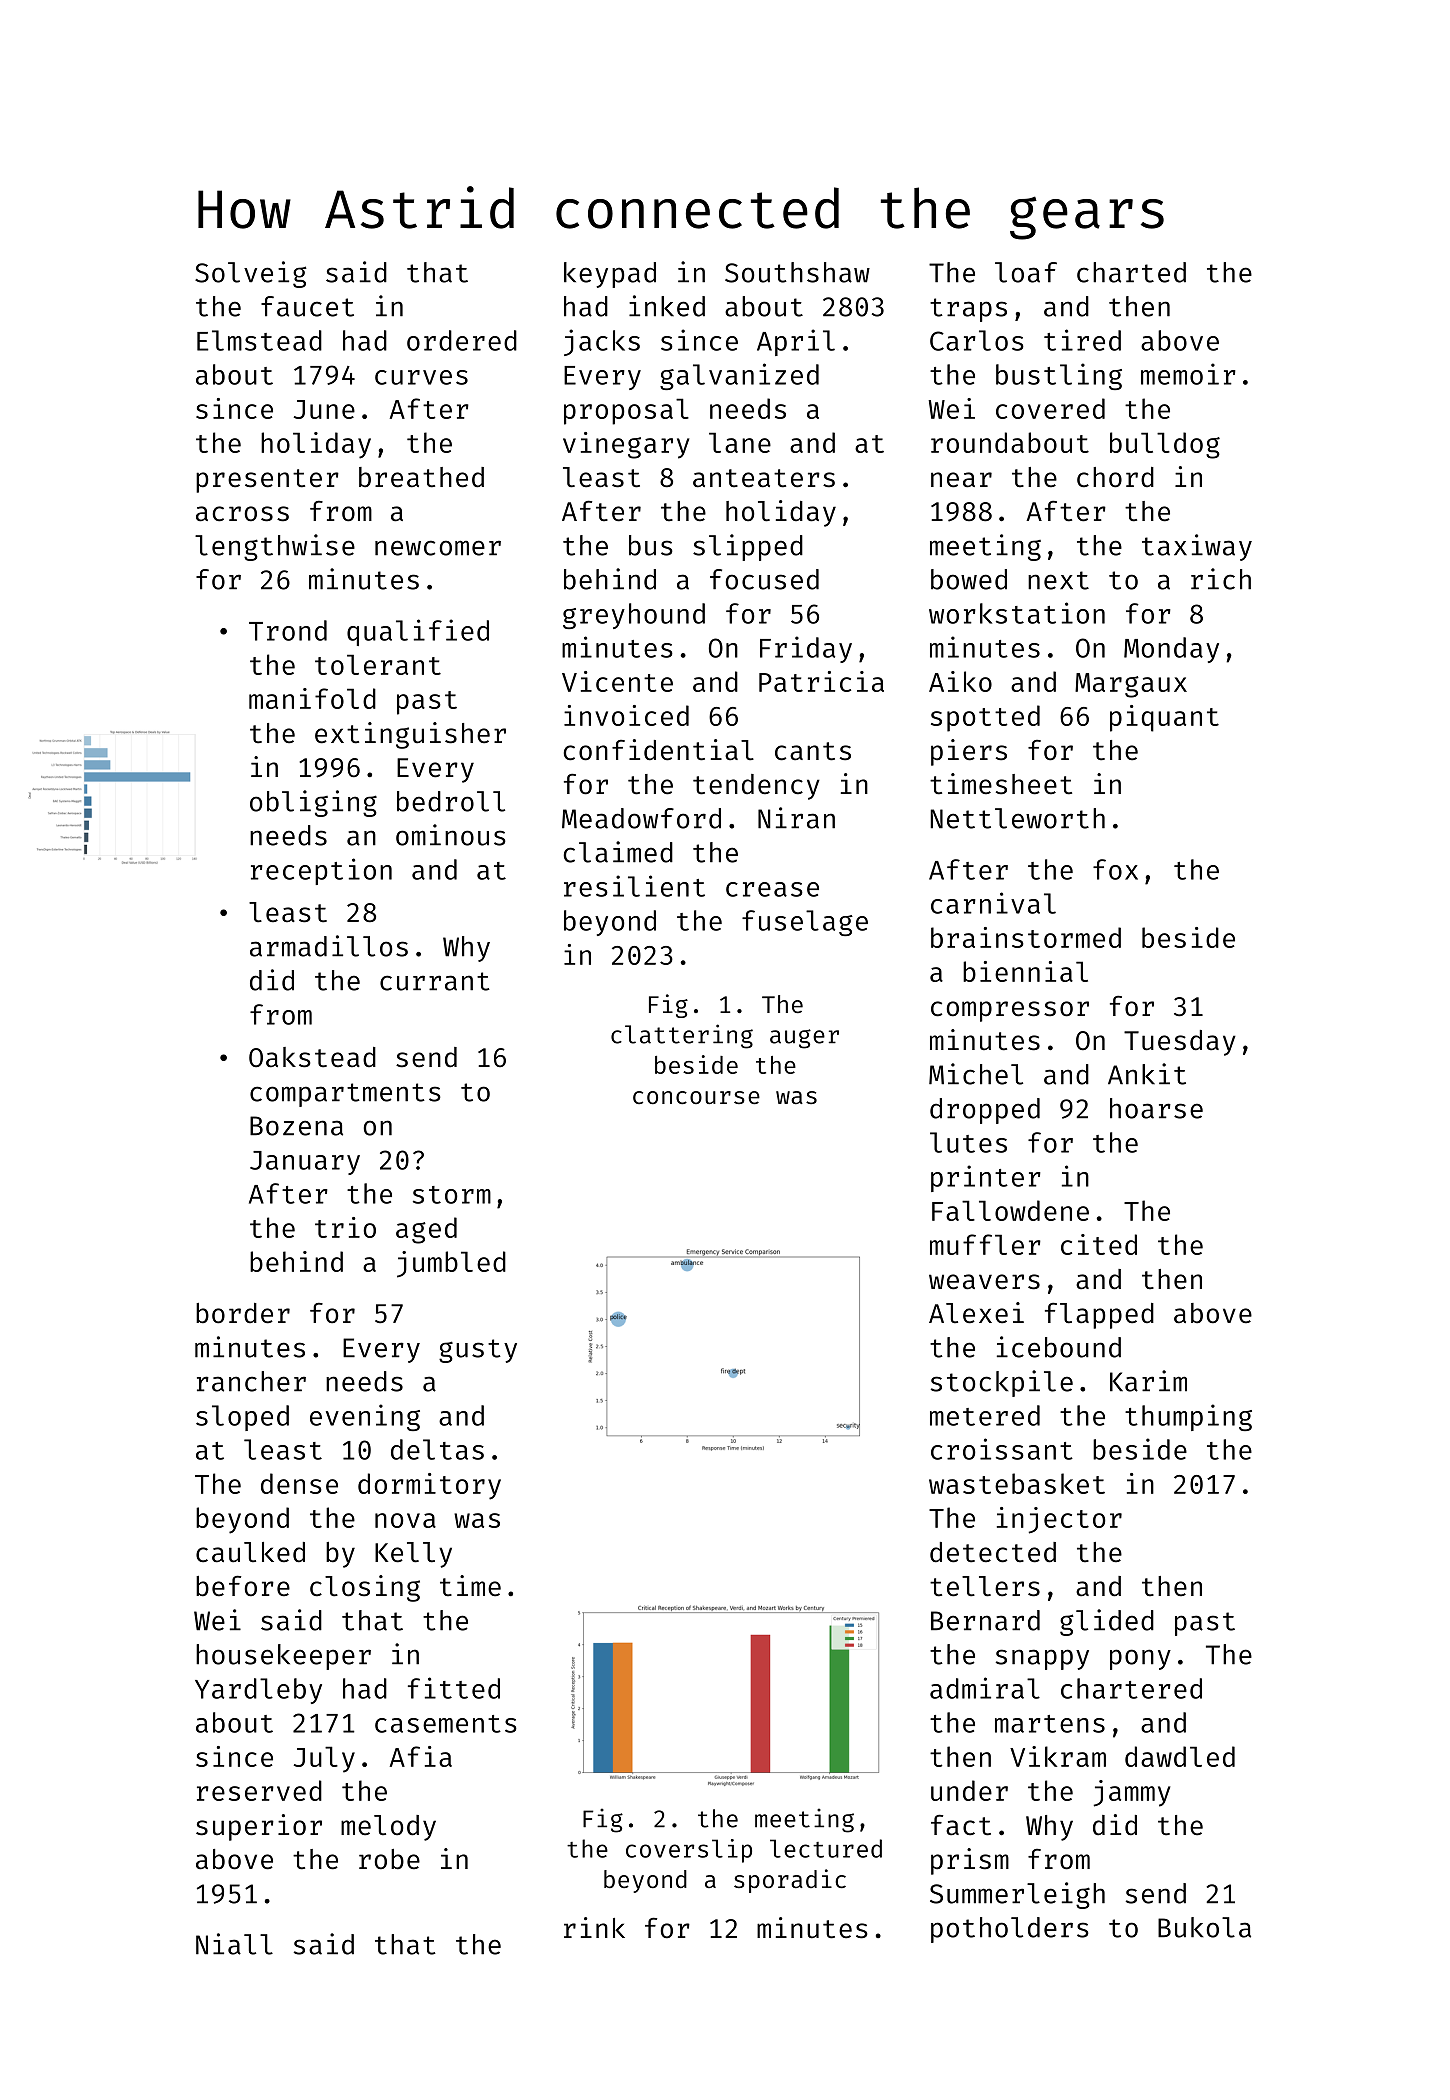 This page has height=2100, width=1450. Describe the element at coordinates (1099, 1244) in the page. I see `cited` at that location.
